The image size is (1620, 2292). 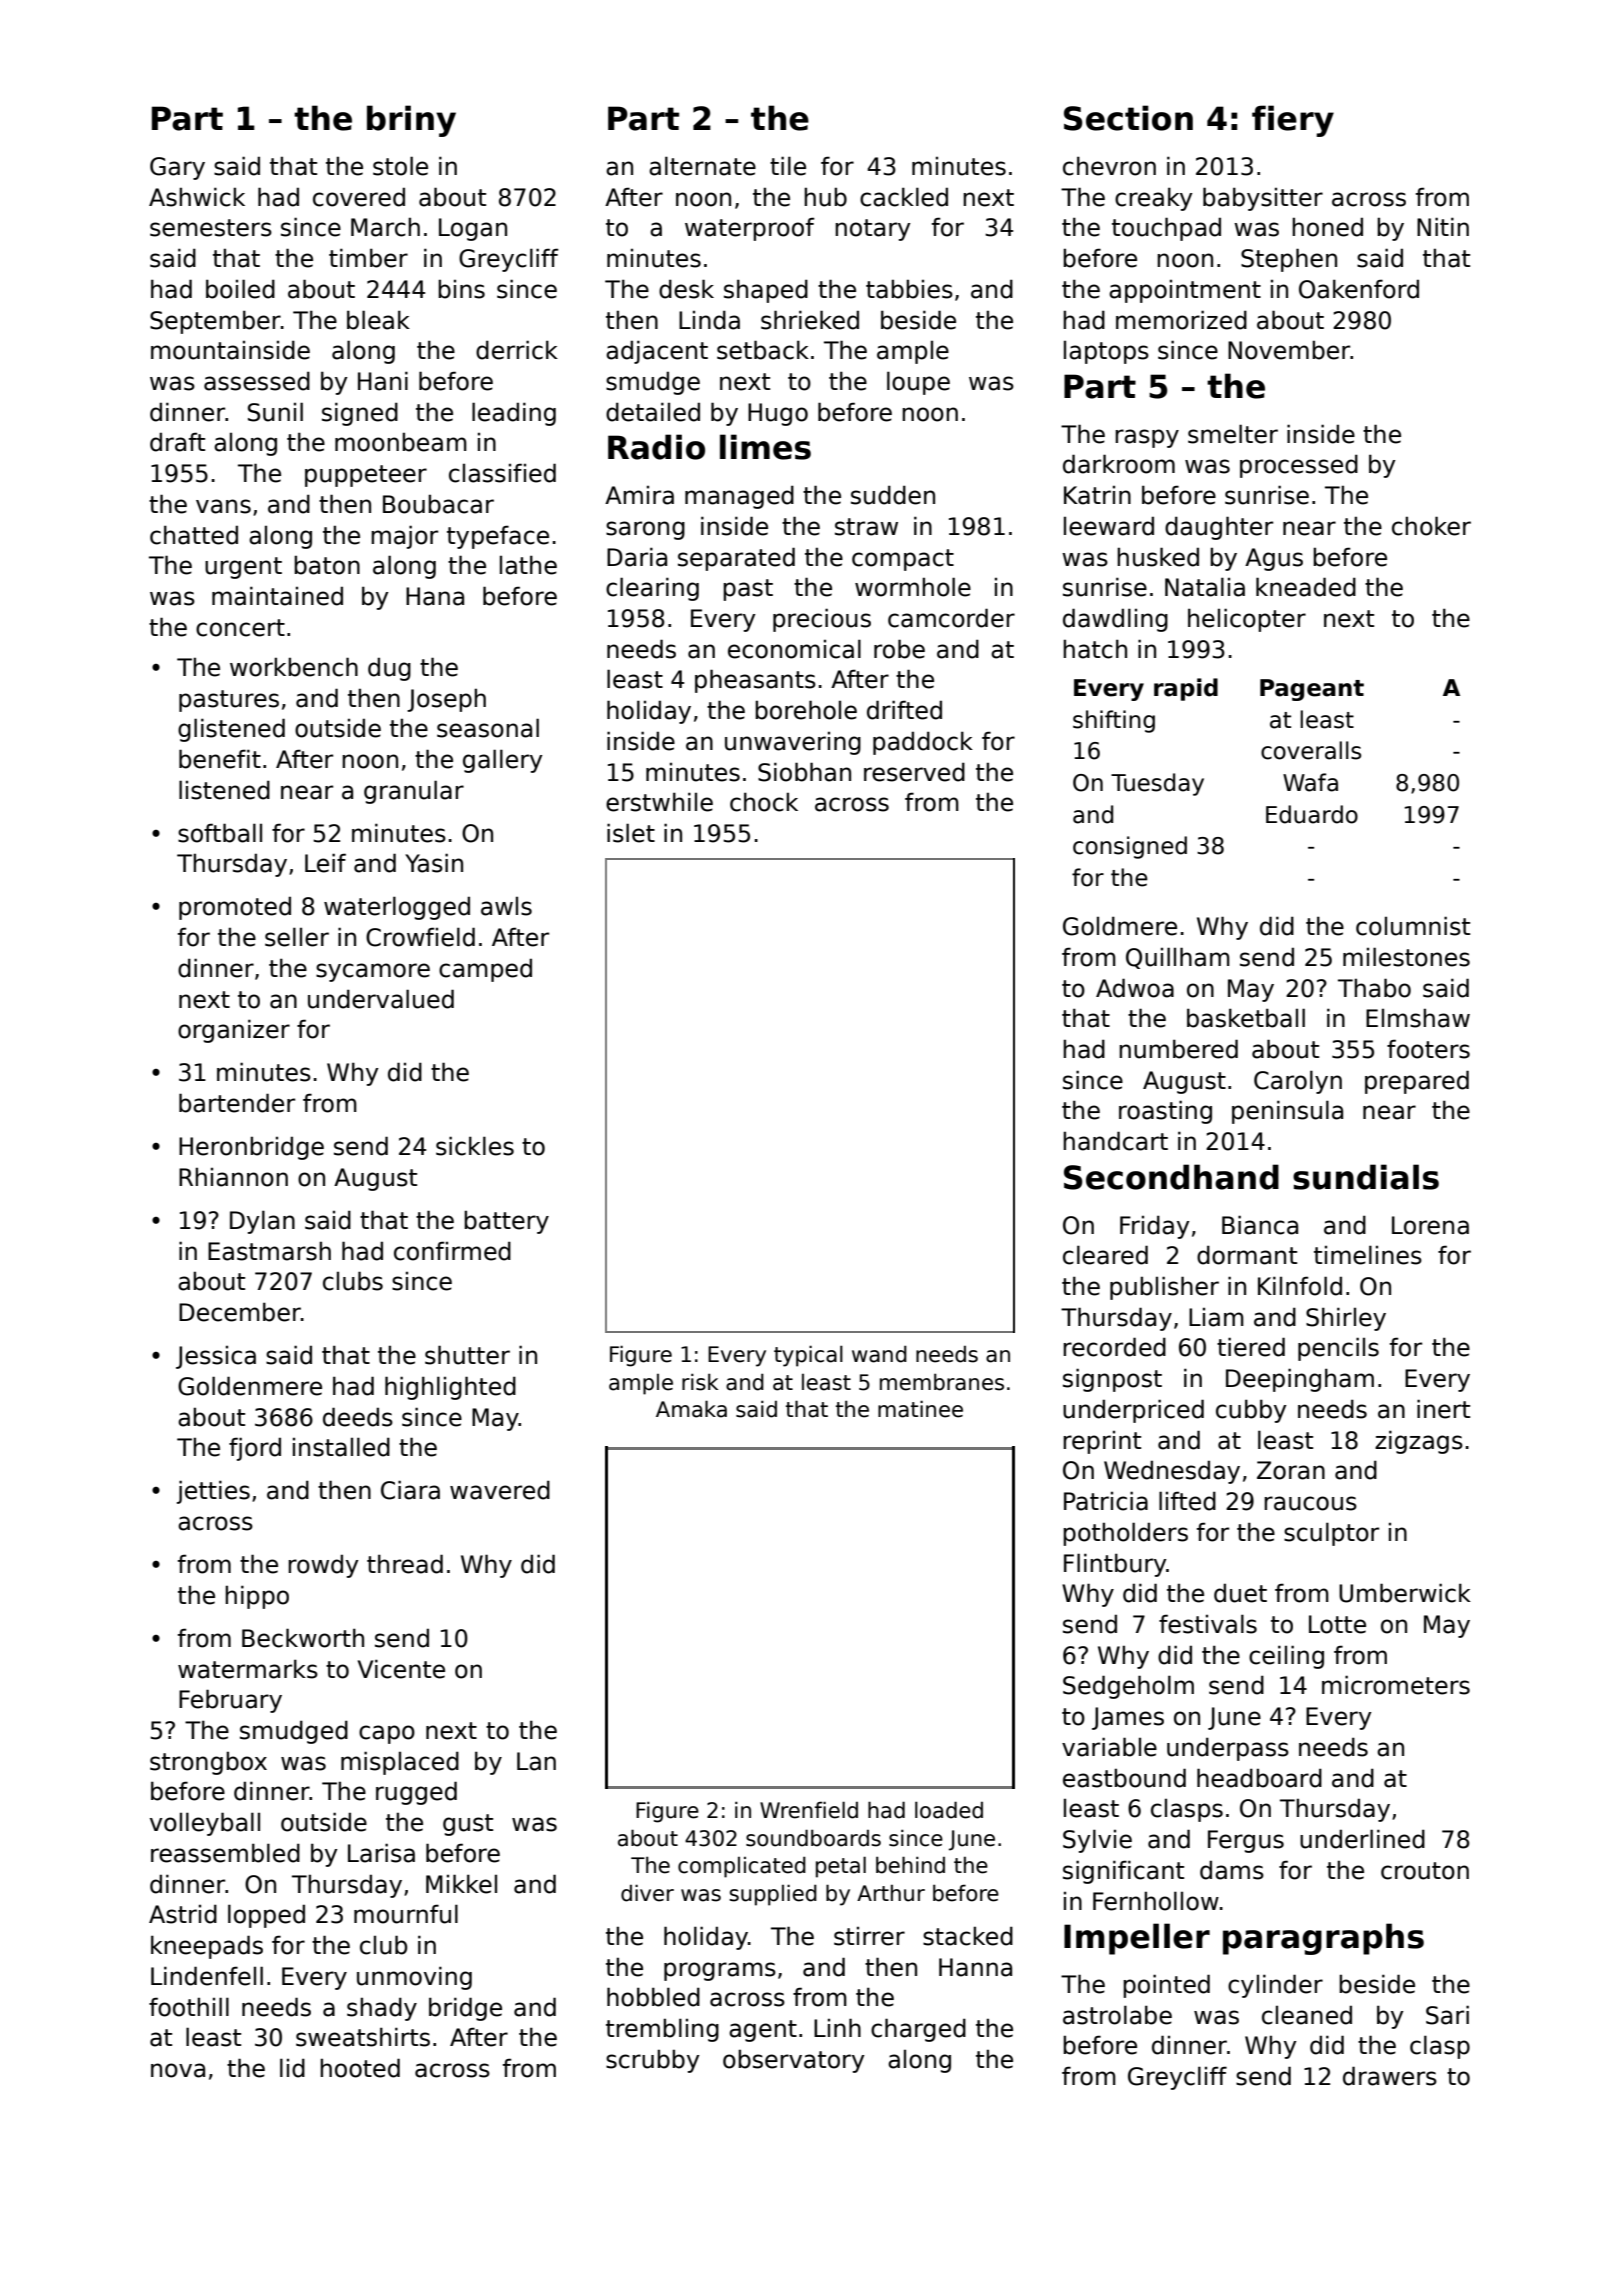 What do you see at coordinates (653, 2061) in the screenshot?
I see `scrubby` at bounding box center [653, 2061].
